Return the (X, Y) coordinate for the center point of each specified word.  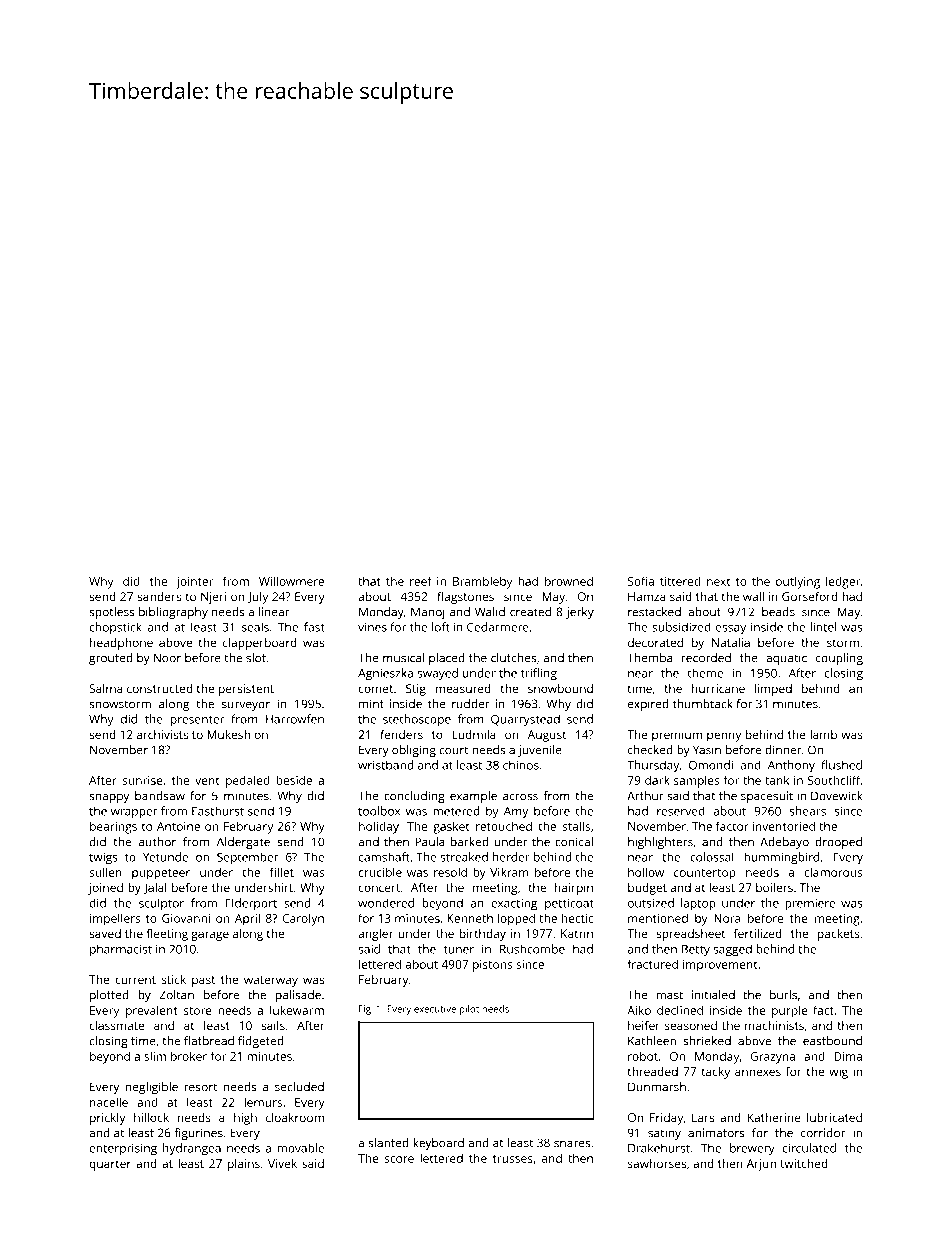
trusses (513, 1159)
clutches (513, 658)
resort (201, 1087)
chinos (521, 765)
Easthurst (218, 811)
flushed (841, 765)
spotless (112, 613)
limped (773, 690)
